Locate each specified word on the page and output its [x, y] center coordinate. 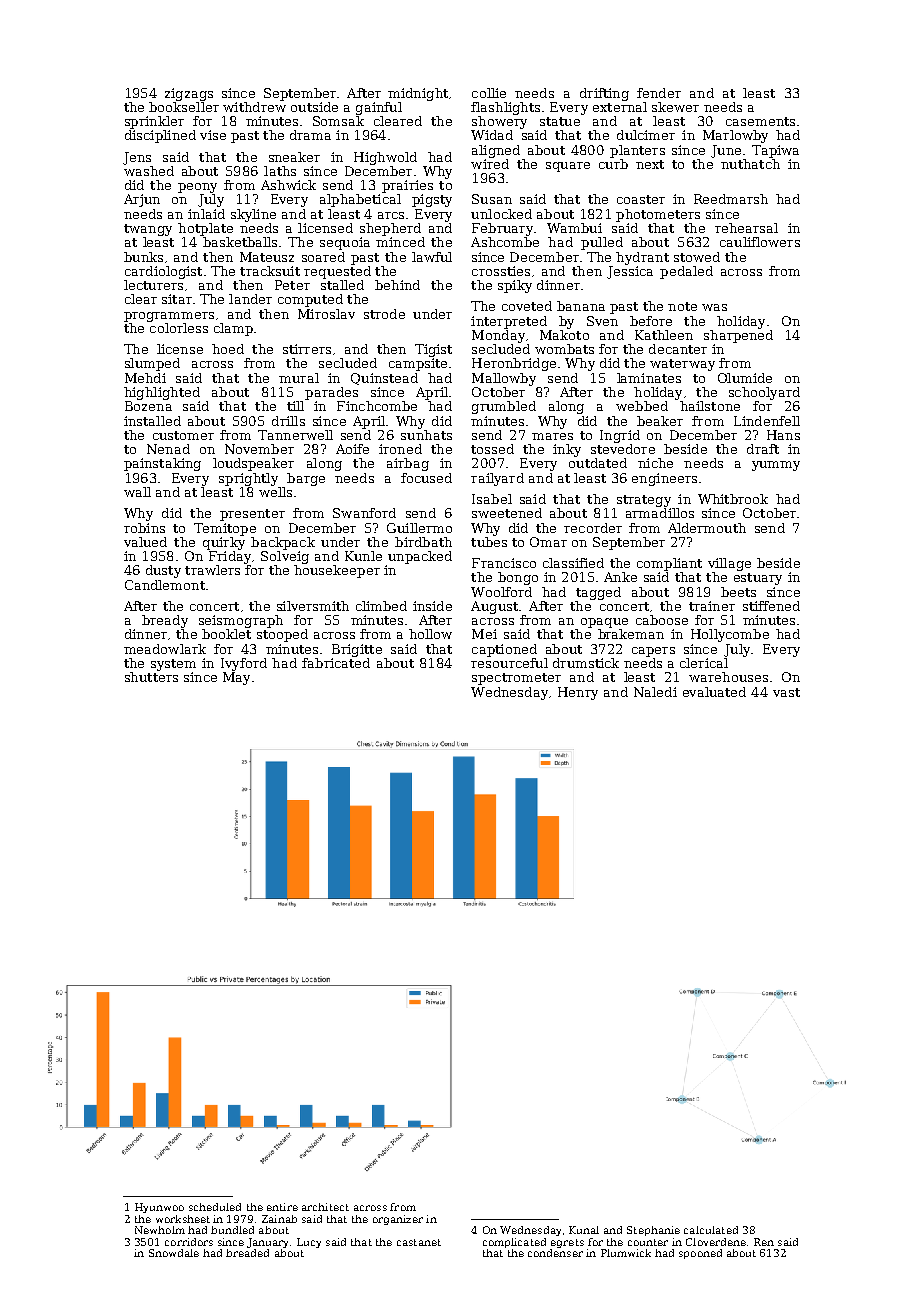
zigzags [189, 94]
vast [786, 692]
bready [165, 621]
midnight [418, 94]
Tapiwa [775, 151]
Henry [578, 693]
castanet [419, 1242]
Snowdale [174, 1253]
